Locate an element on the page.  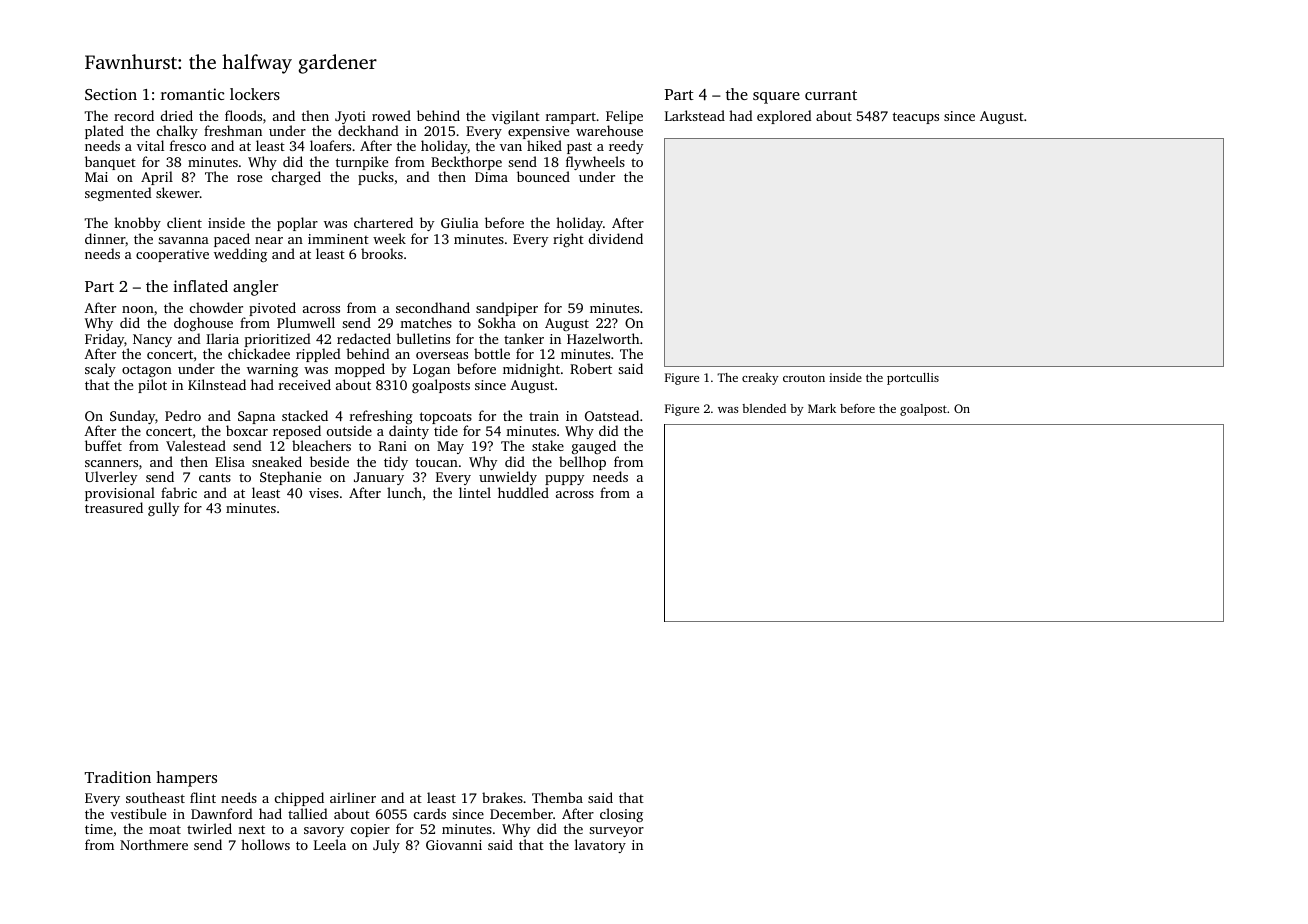
vises is located at coordinates (324, 493).
